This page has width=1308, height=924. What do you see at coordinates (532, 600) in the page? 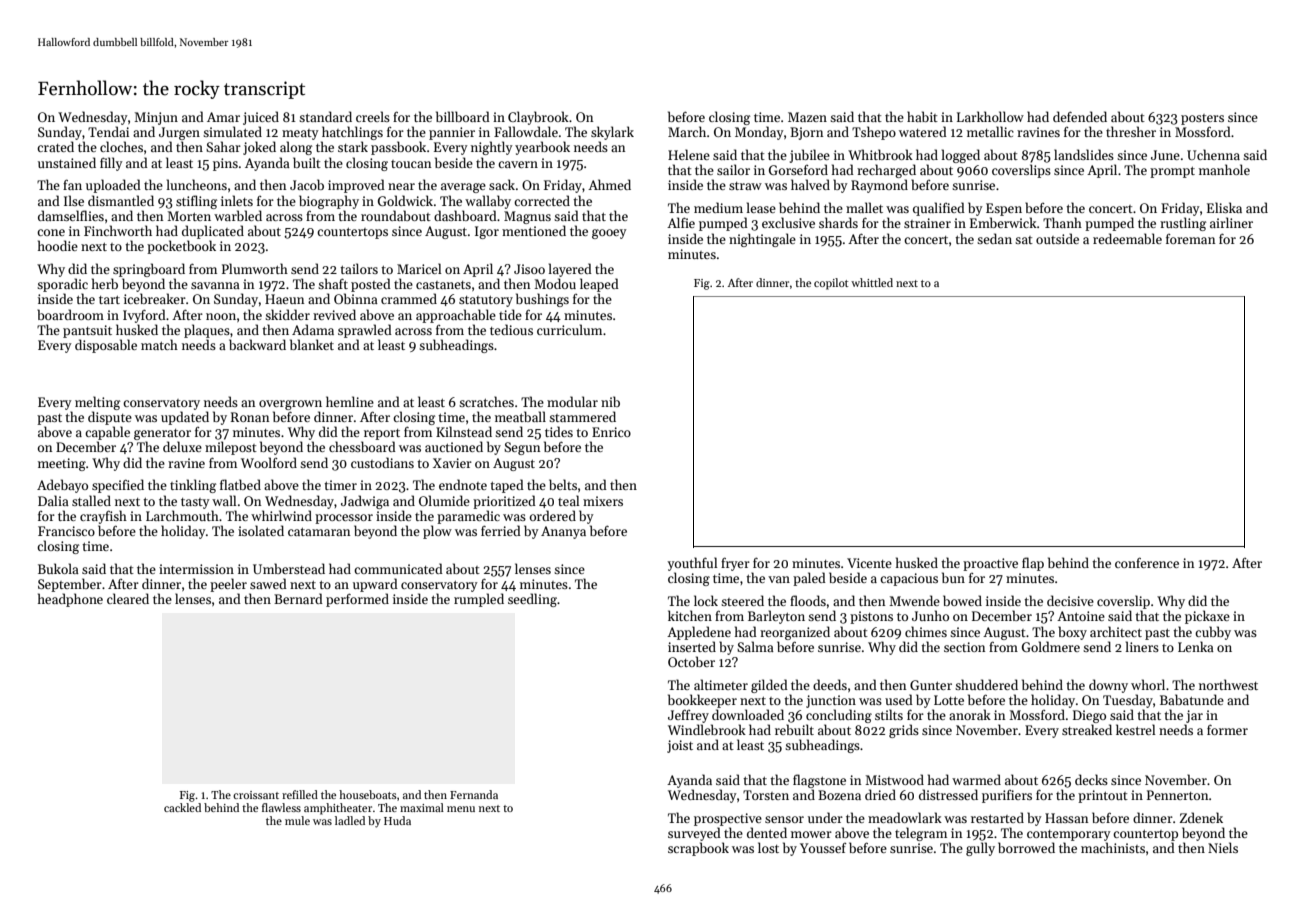
I see `seedling` at bounding box center [532, 600].
